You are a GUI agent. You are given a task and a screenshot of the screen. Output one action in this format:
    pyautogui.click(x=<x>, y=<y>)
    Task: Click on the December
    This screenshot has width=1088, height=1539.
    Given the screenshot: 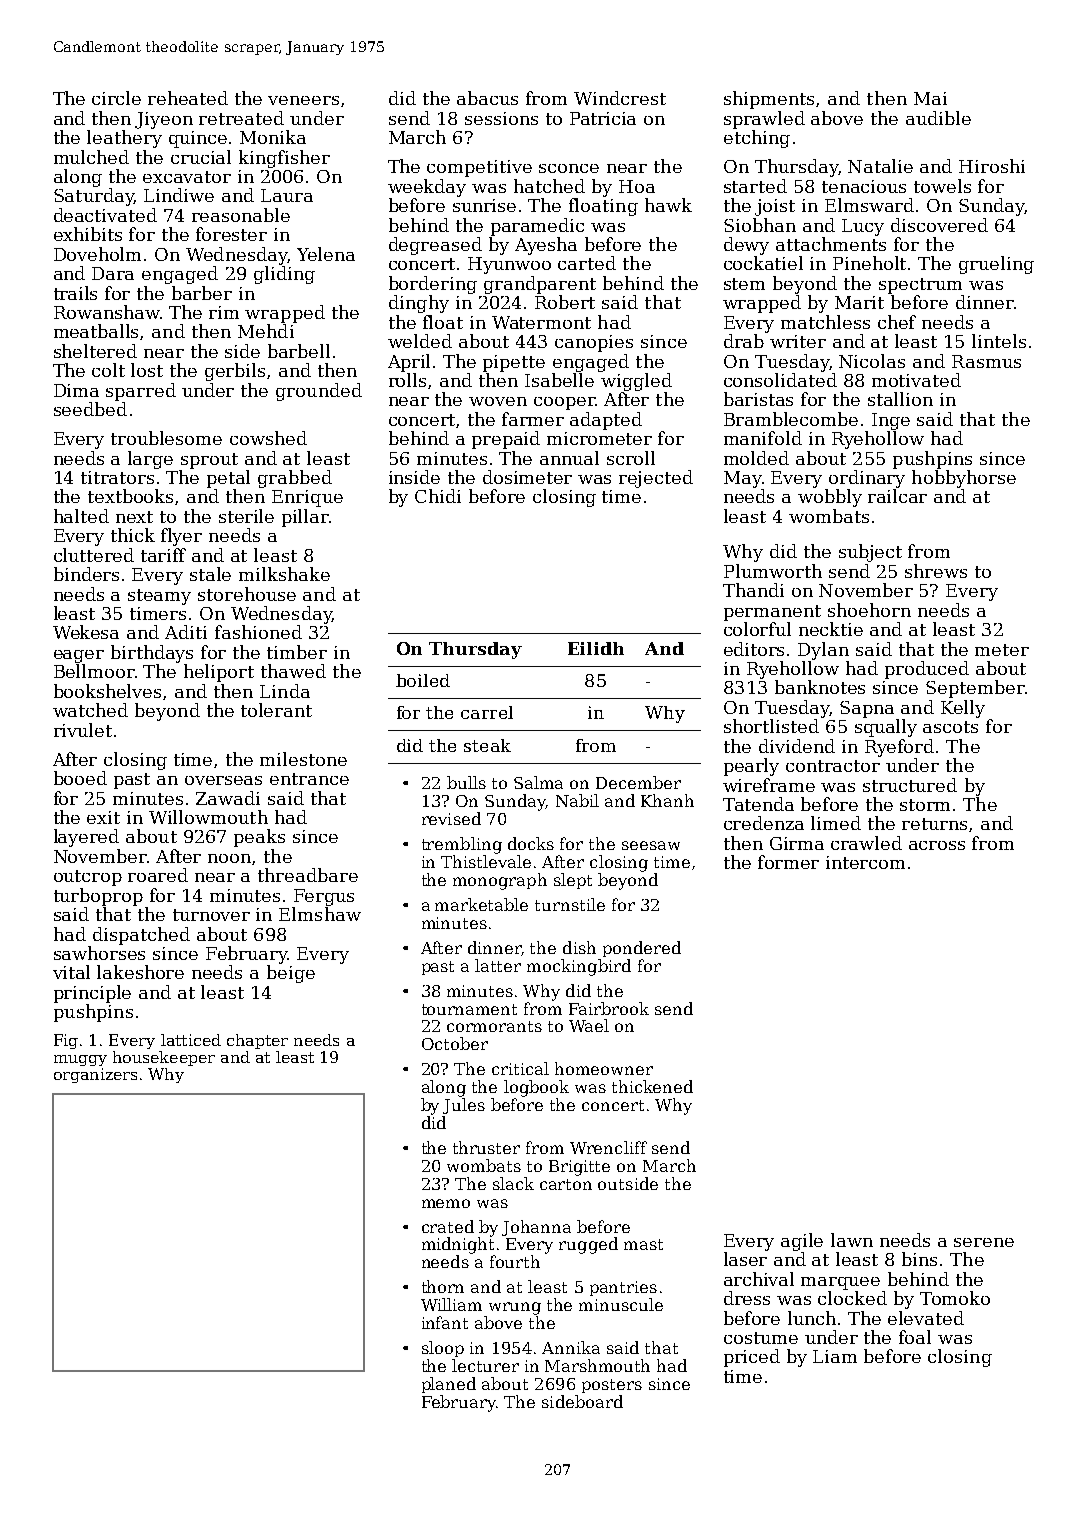 What is the action you would take?
    pyautogui.click(x=638, y=782)
